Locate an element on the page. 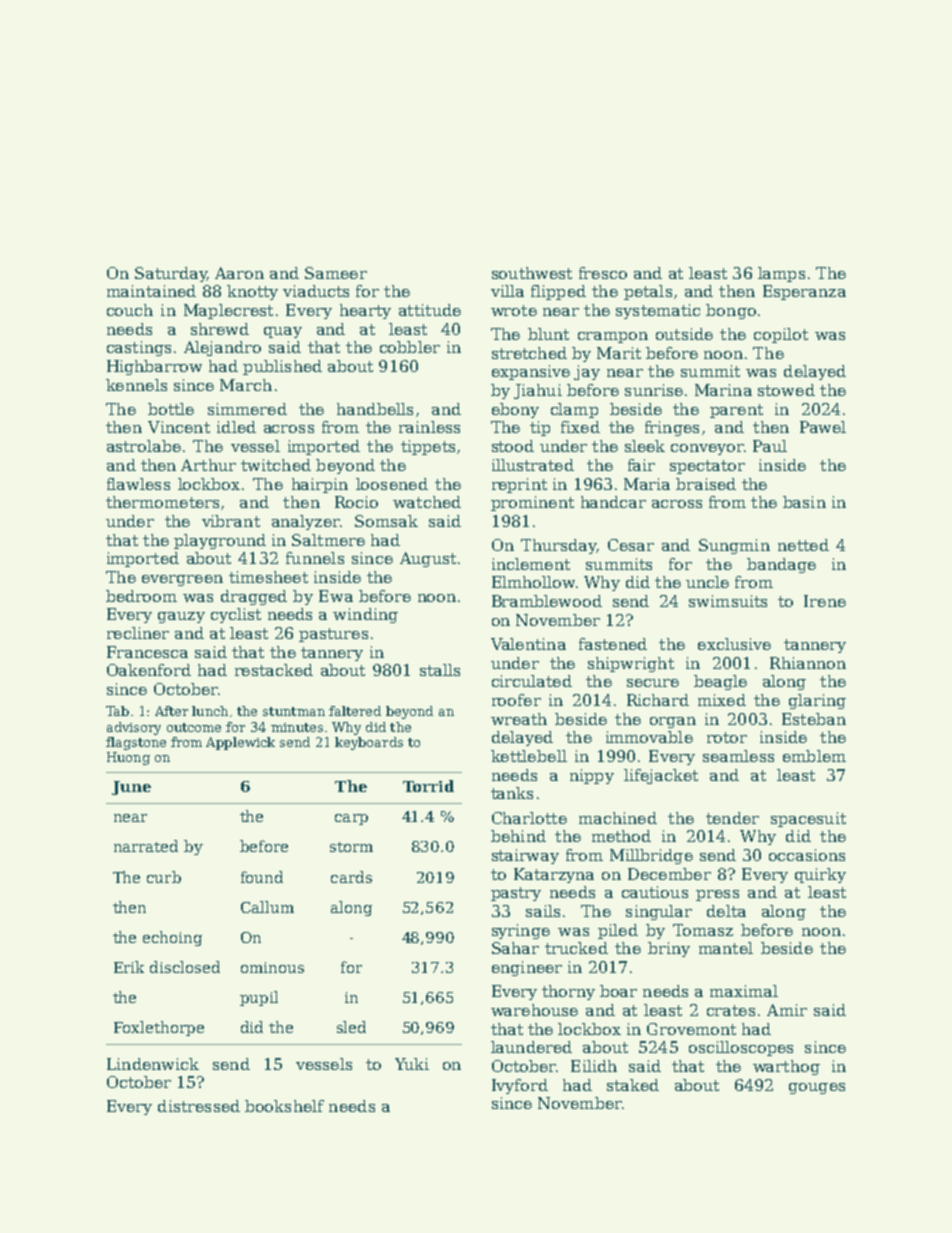 The image size is (952, 1233). Erik is located at coordinates (129, 967).
